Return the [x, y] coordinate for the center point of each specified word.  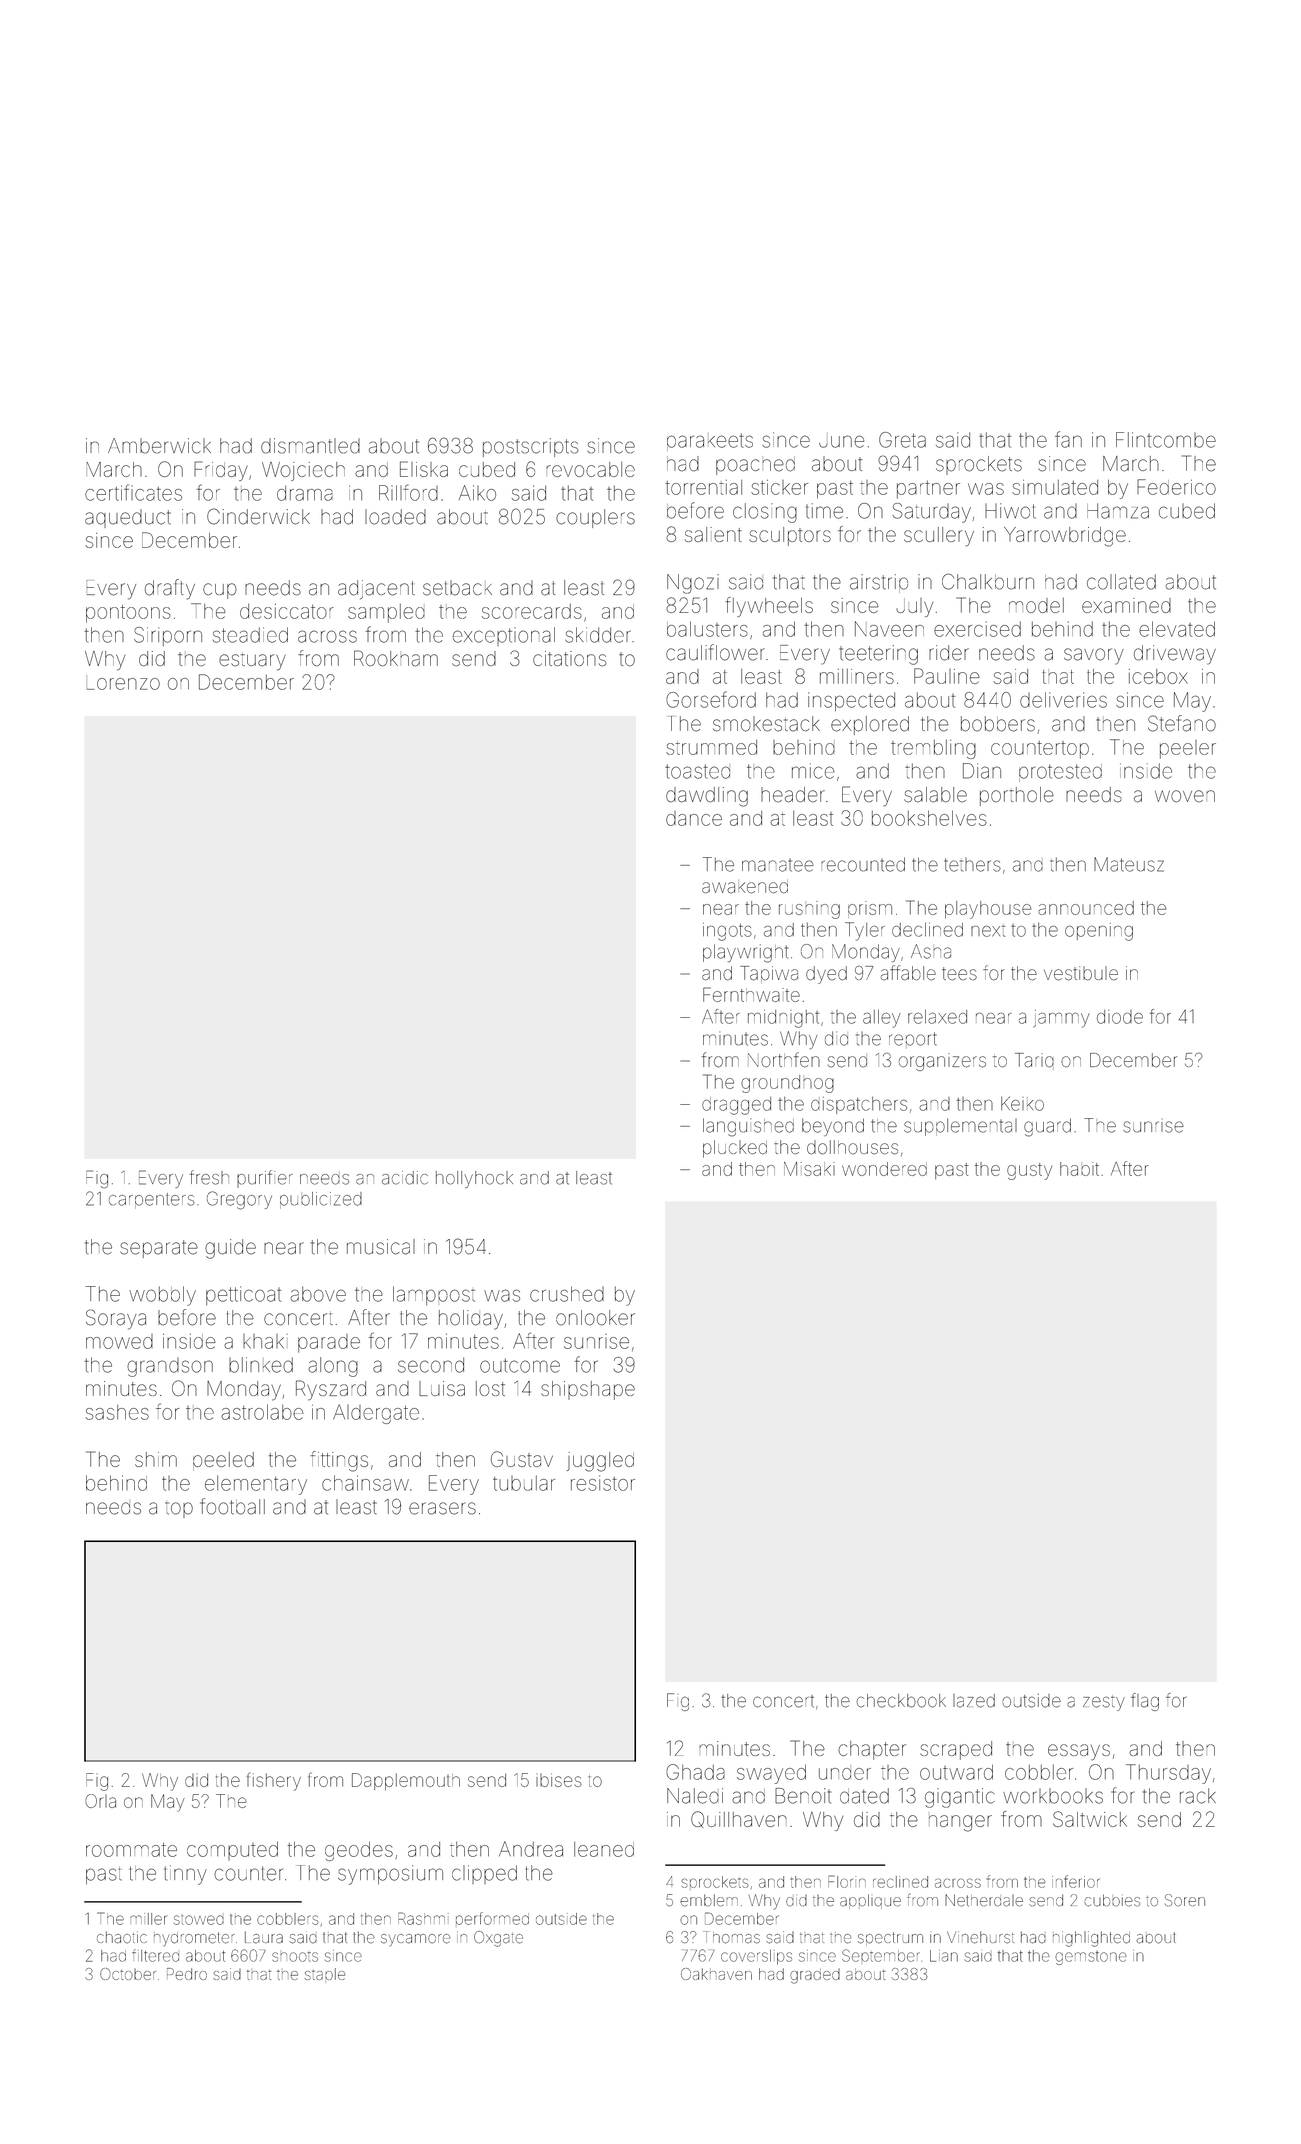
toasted [697, 771]
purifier [265, 1179]
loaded [395, 517]
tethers [972, 865]
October [128, 1974]
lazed [974, 1701]
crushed [567, 1294]
